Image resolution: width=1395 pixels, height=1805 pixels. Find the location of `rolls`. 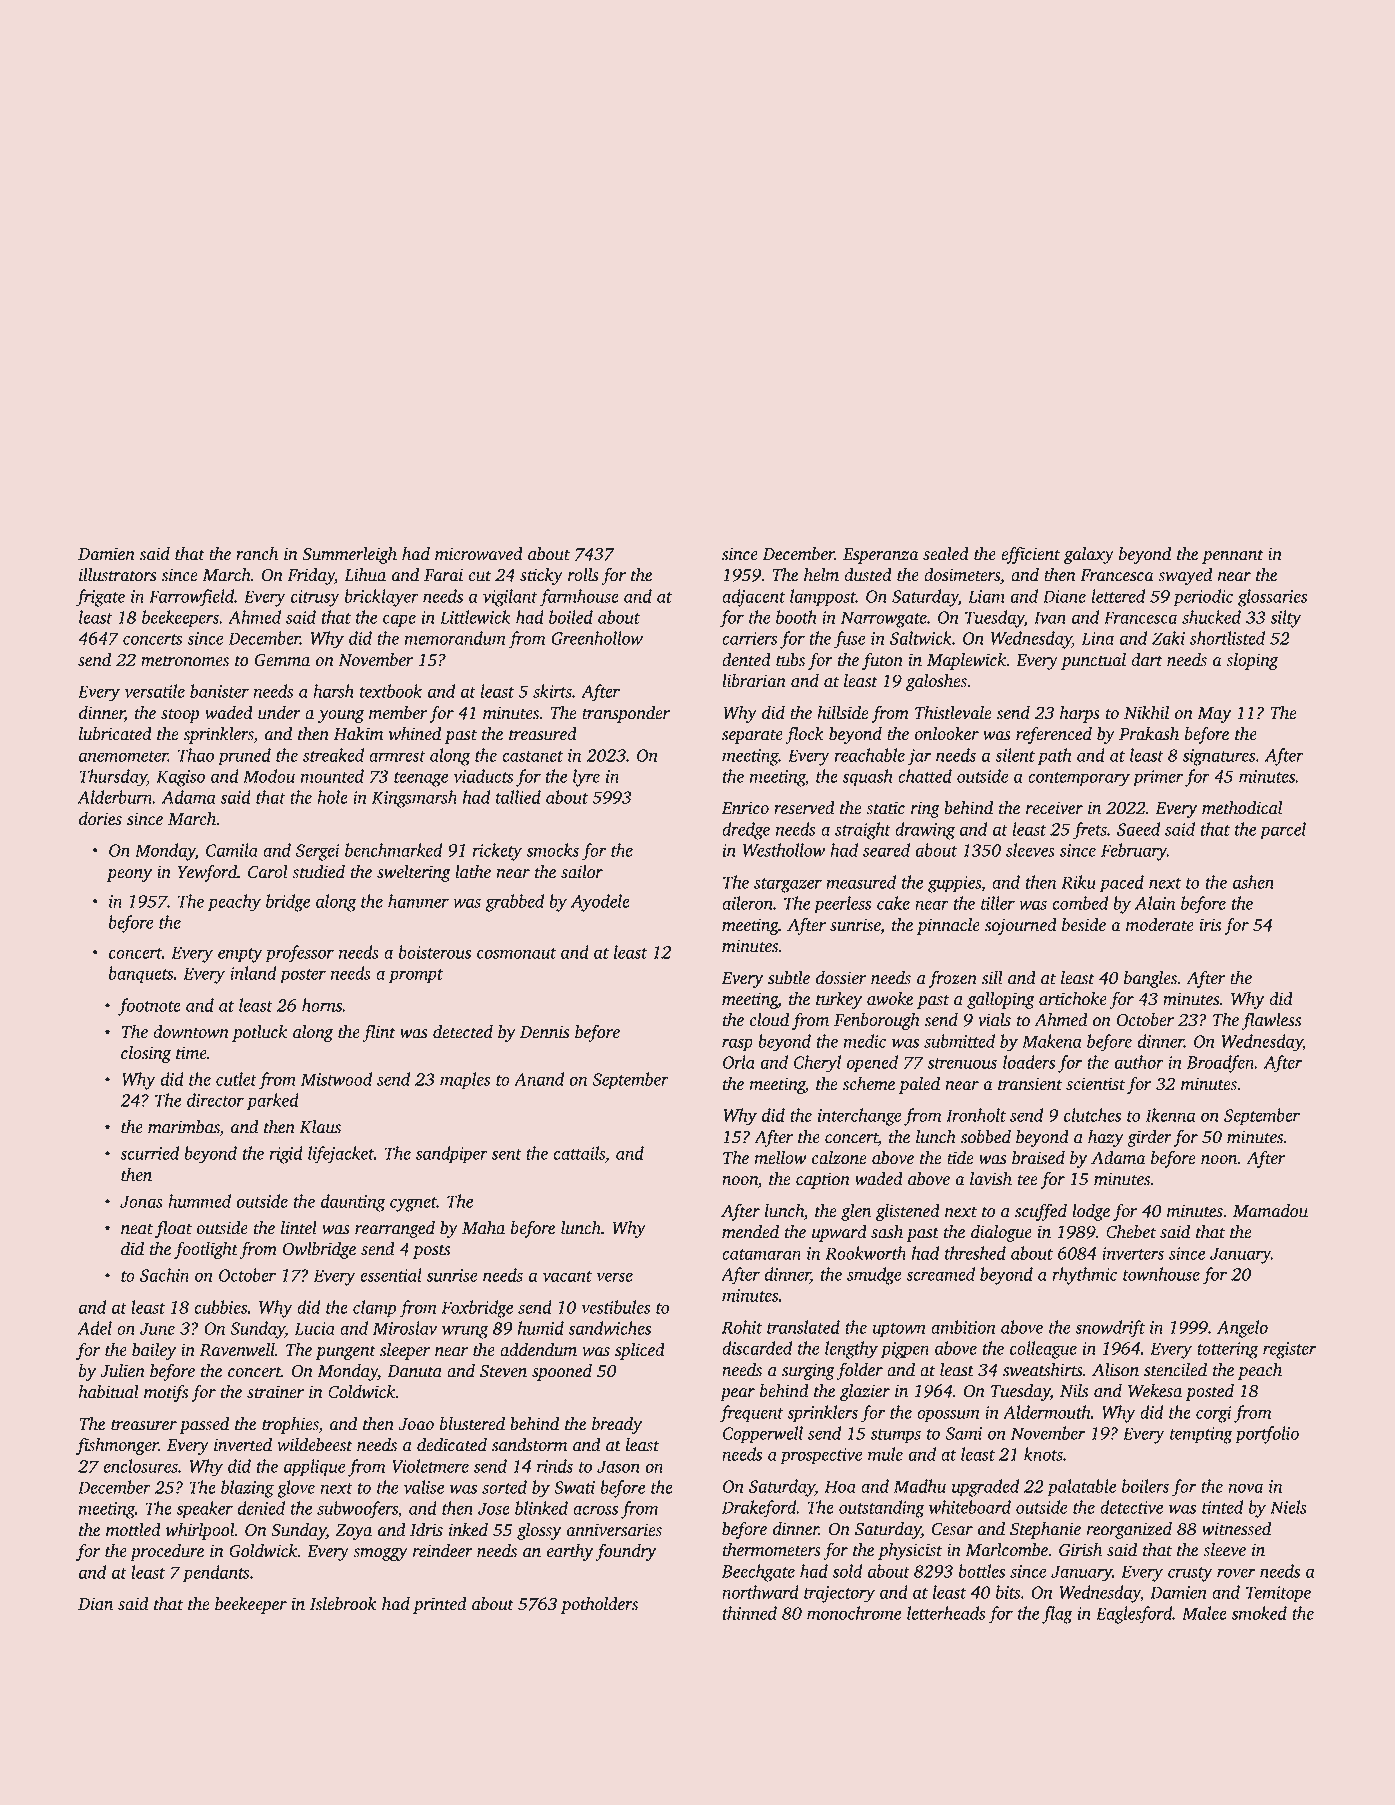

rolls is located at coordinates (583, 575).
